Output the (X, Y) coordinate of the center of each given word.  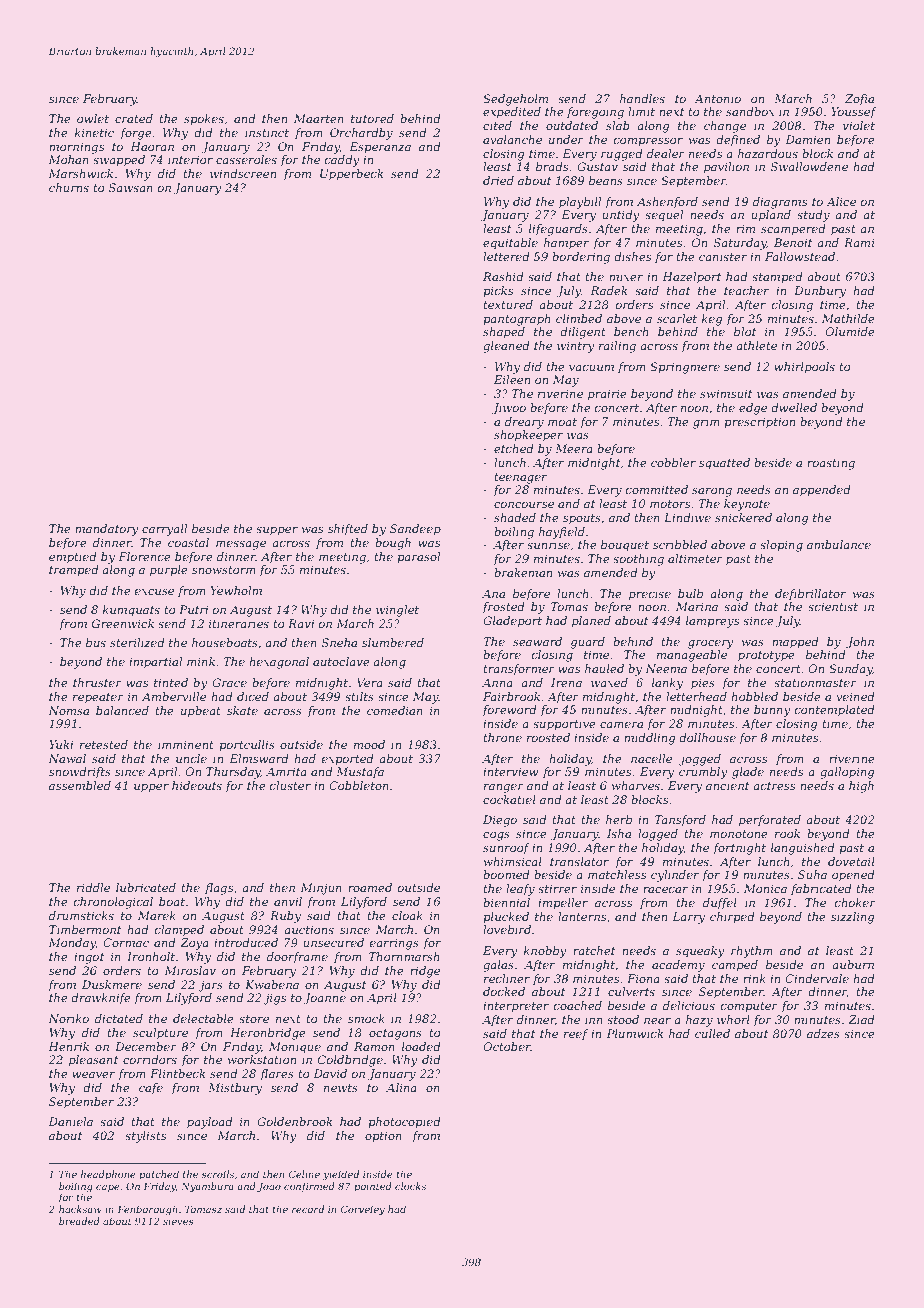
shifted (348, 530)
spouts (582, 519)
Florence (144, 556)
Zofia (859, 100)
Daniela (70, 1121)
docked (504, 991)
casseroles (246, 159)
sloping (781, 546)
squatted (724, 464)
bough (393, 544)
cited (497, 125)
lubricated (146, 887)
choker (855, 902)
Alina (401, 1087)
